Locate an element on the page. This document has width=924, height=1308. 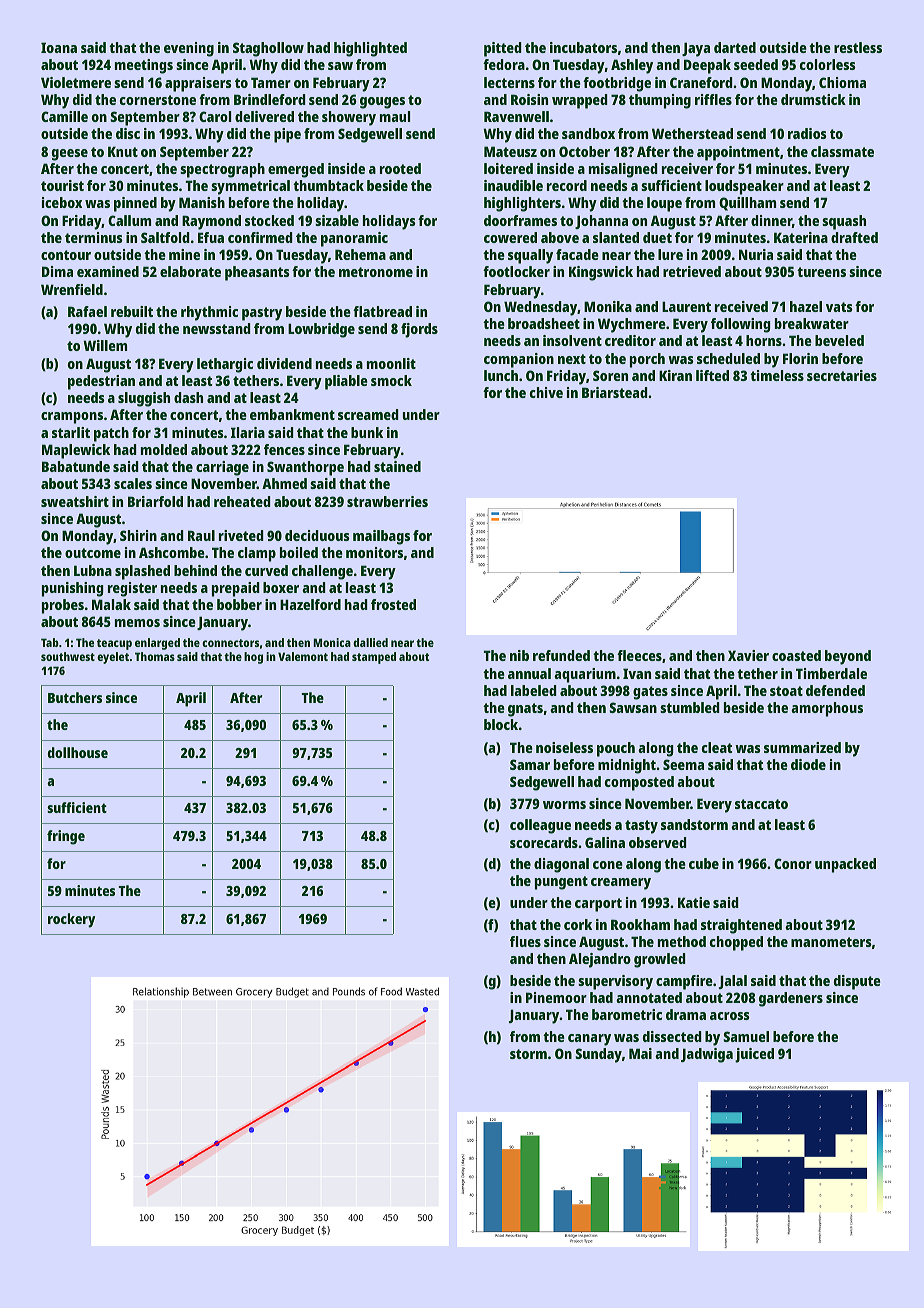
stained is located at coordinates (397, 466).
